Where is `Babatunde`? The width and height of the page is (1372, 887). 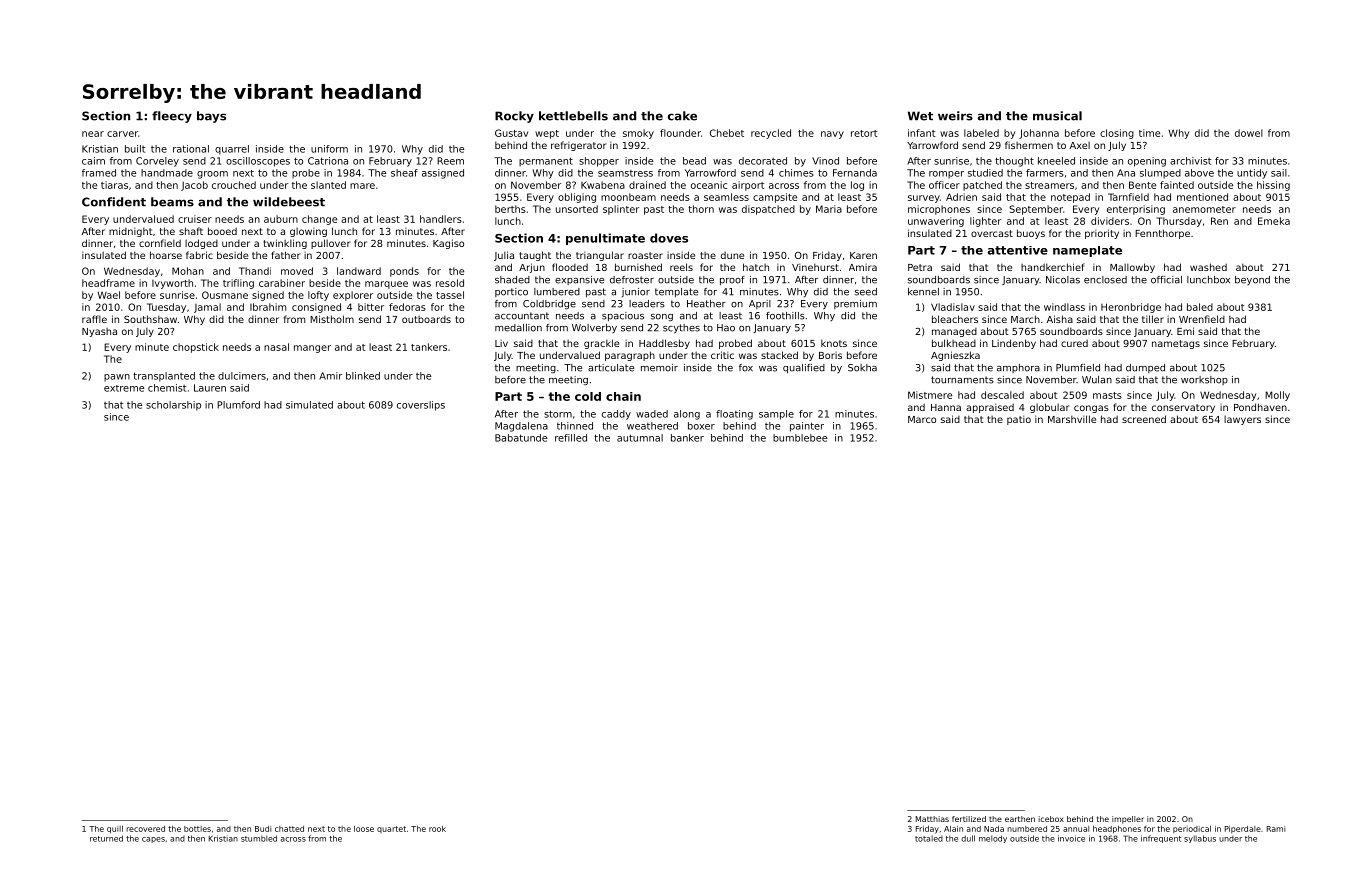
Babatunde is located at coordinates (521, 438).
